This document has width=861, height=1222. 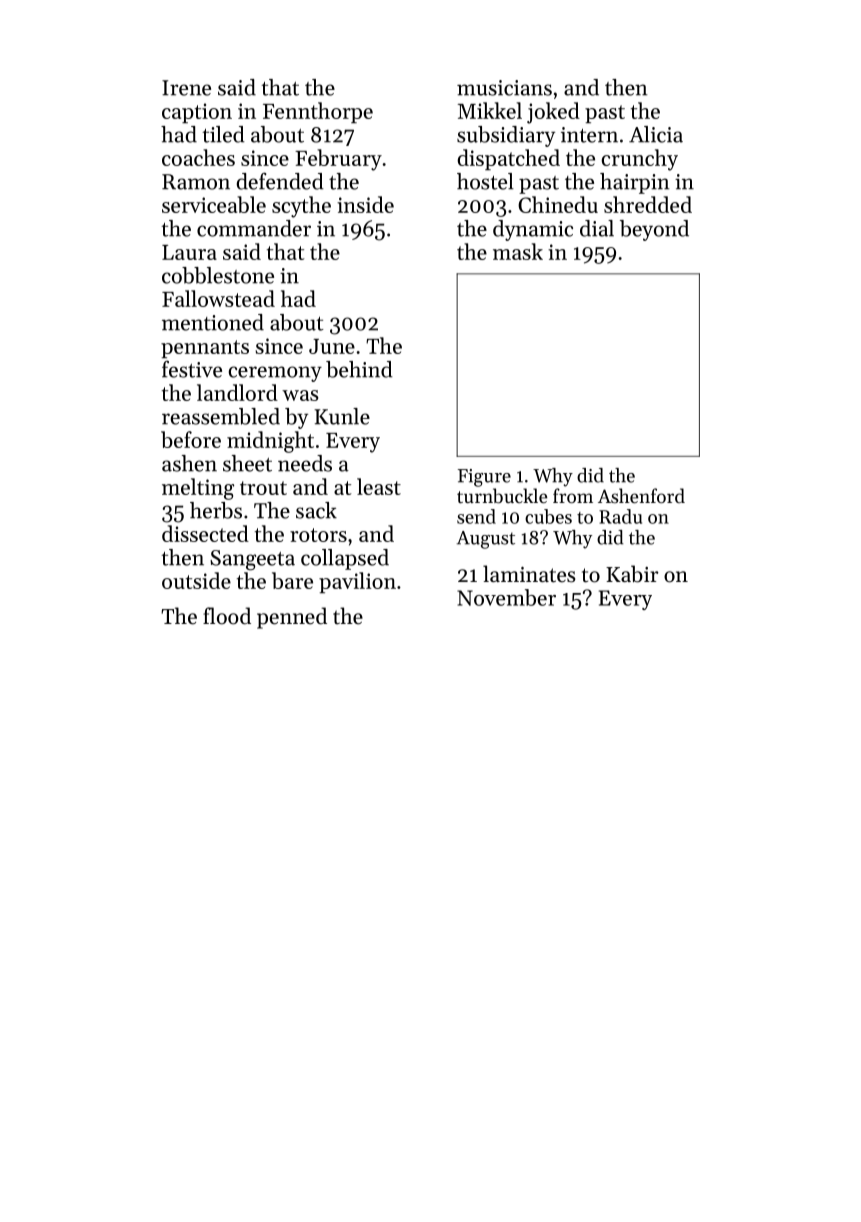 What do you see at coordinates (338, 160) in the document?
I see `February` at bounding box center [338, 160].
